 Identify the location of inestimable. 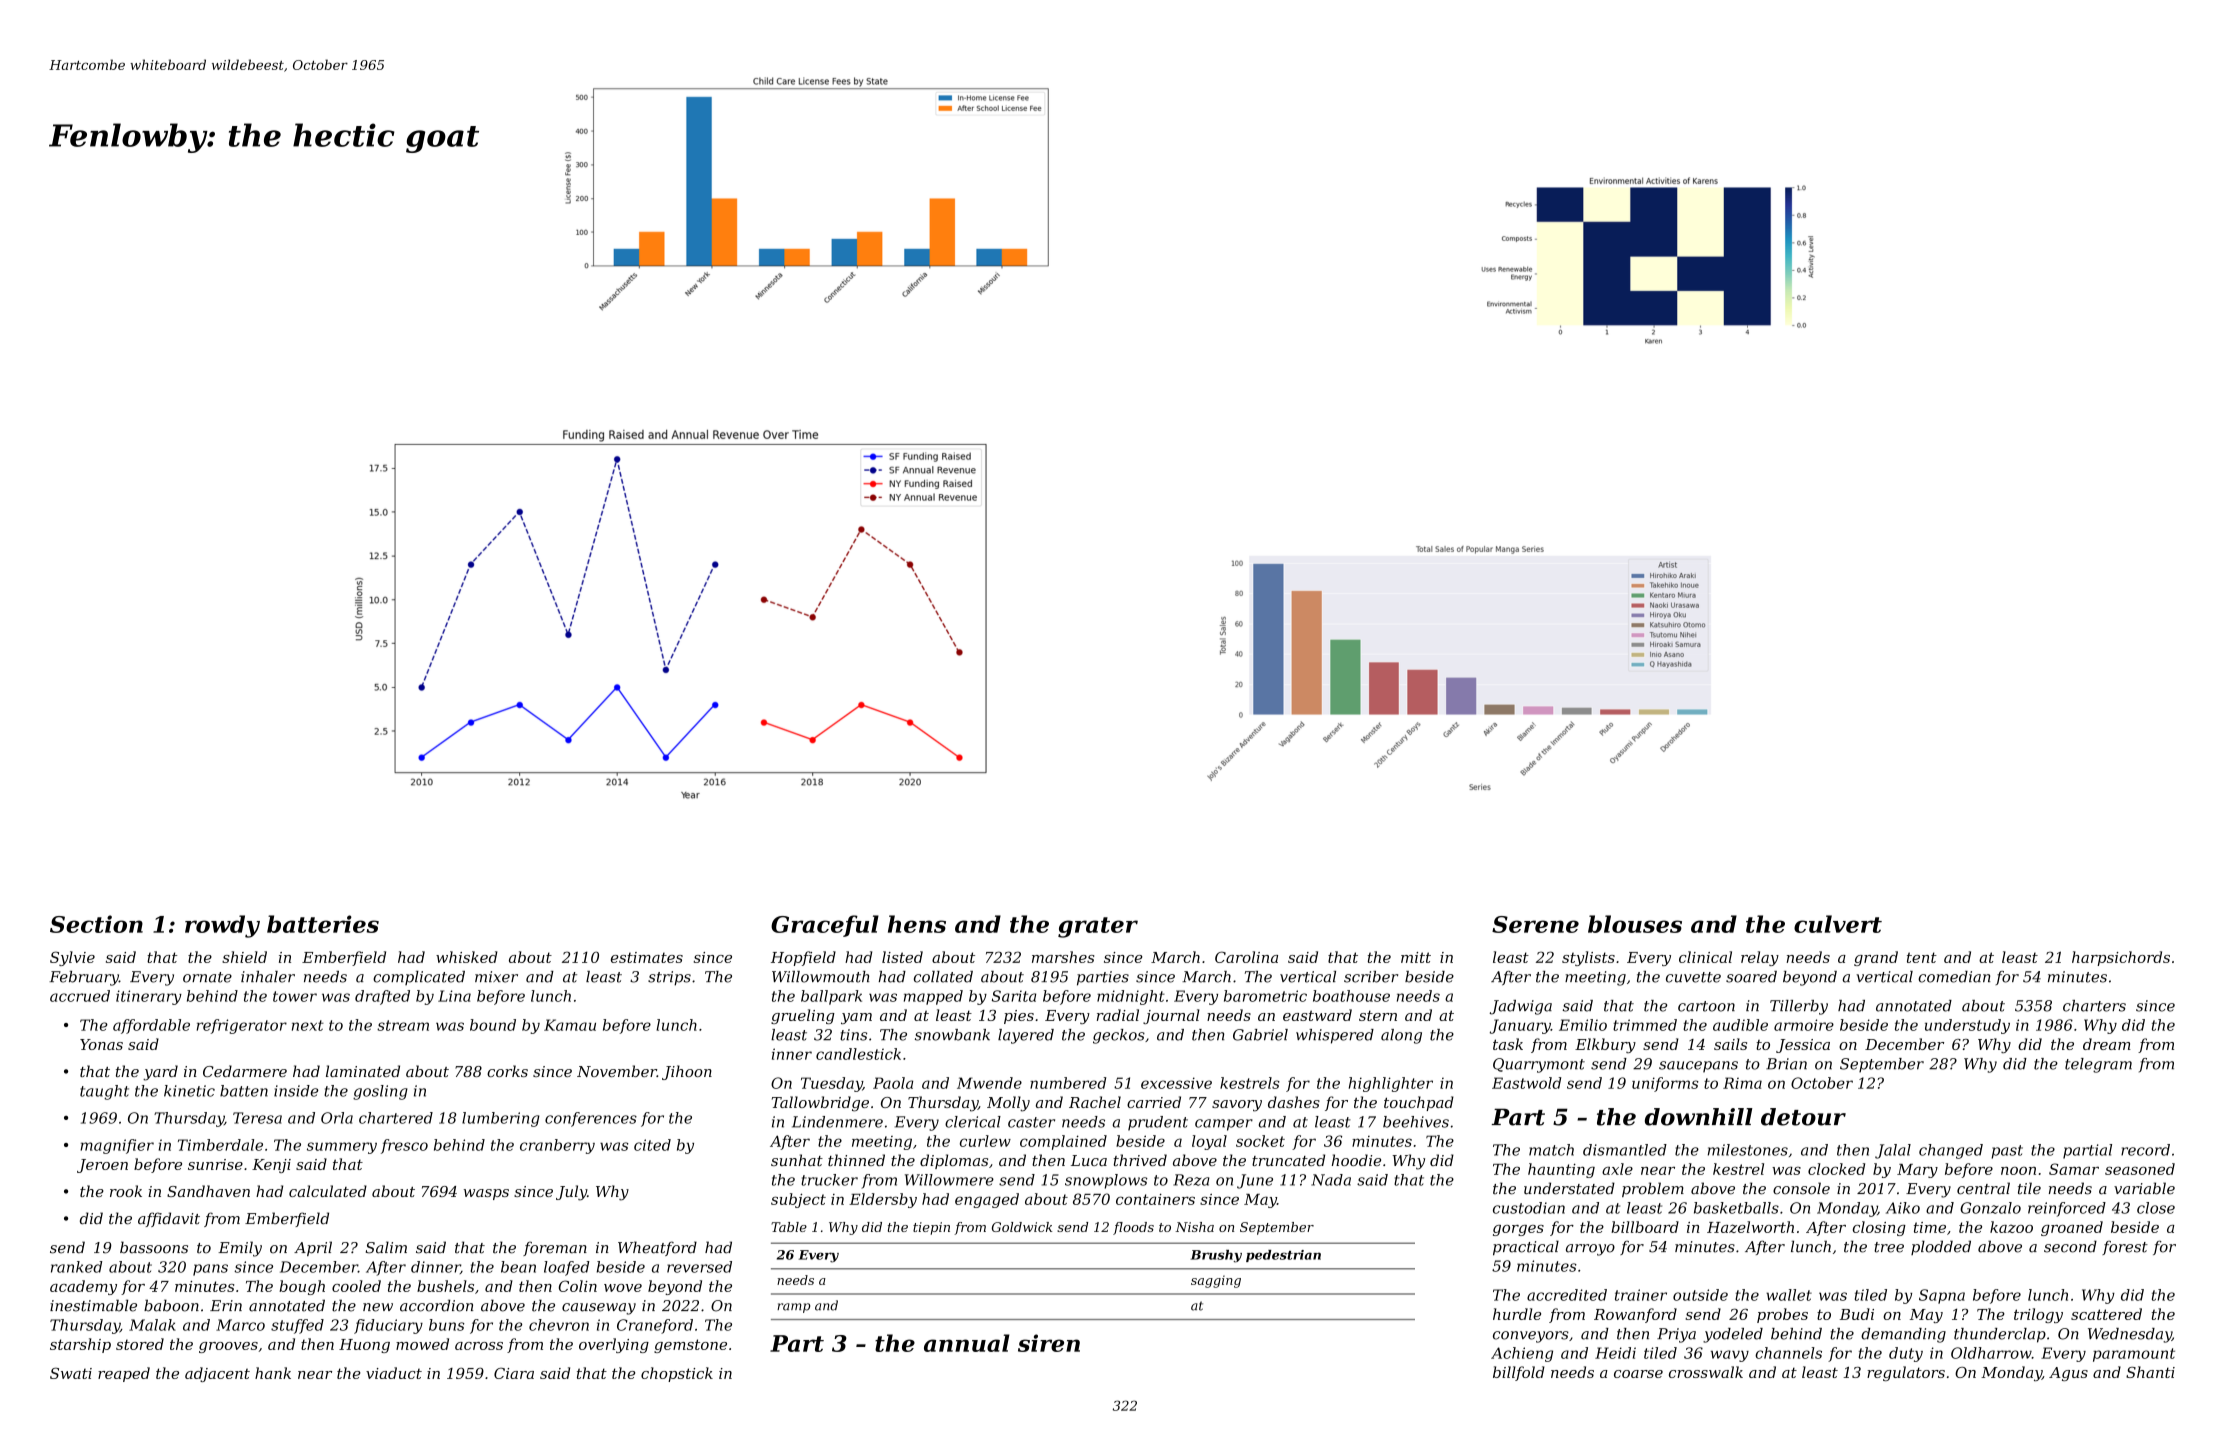
(93, 1305).
